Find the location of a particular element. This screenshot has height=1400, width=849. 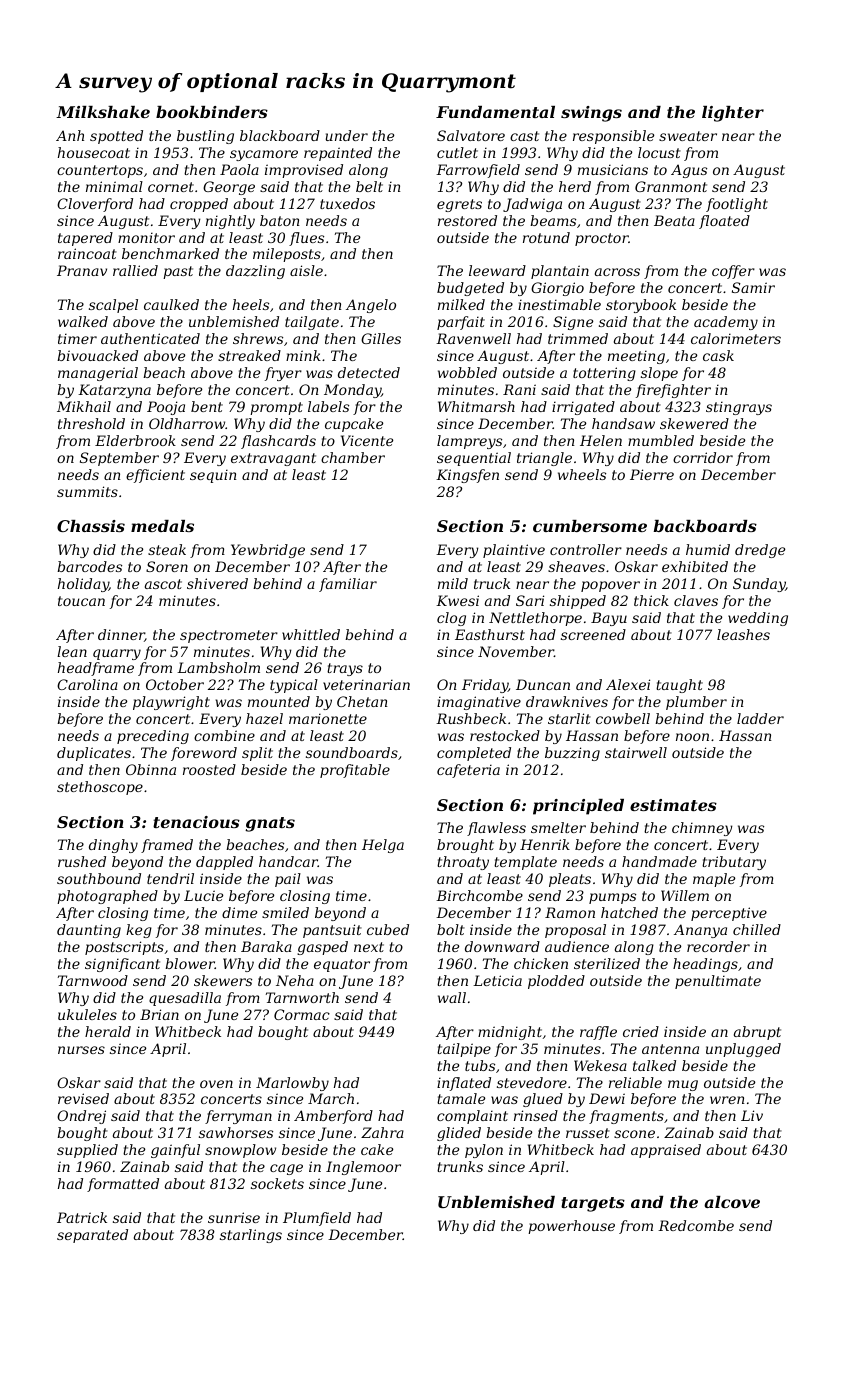

leashes is located at coordinates (743, 634).
